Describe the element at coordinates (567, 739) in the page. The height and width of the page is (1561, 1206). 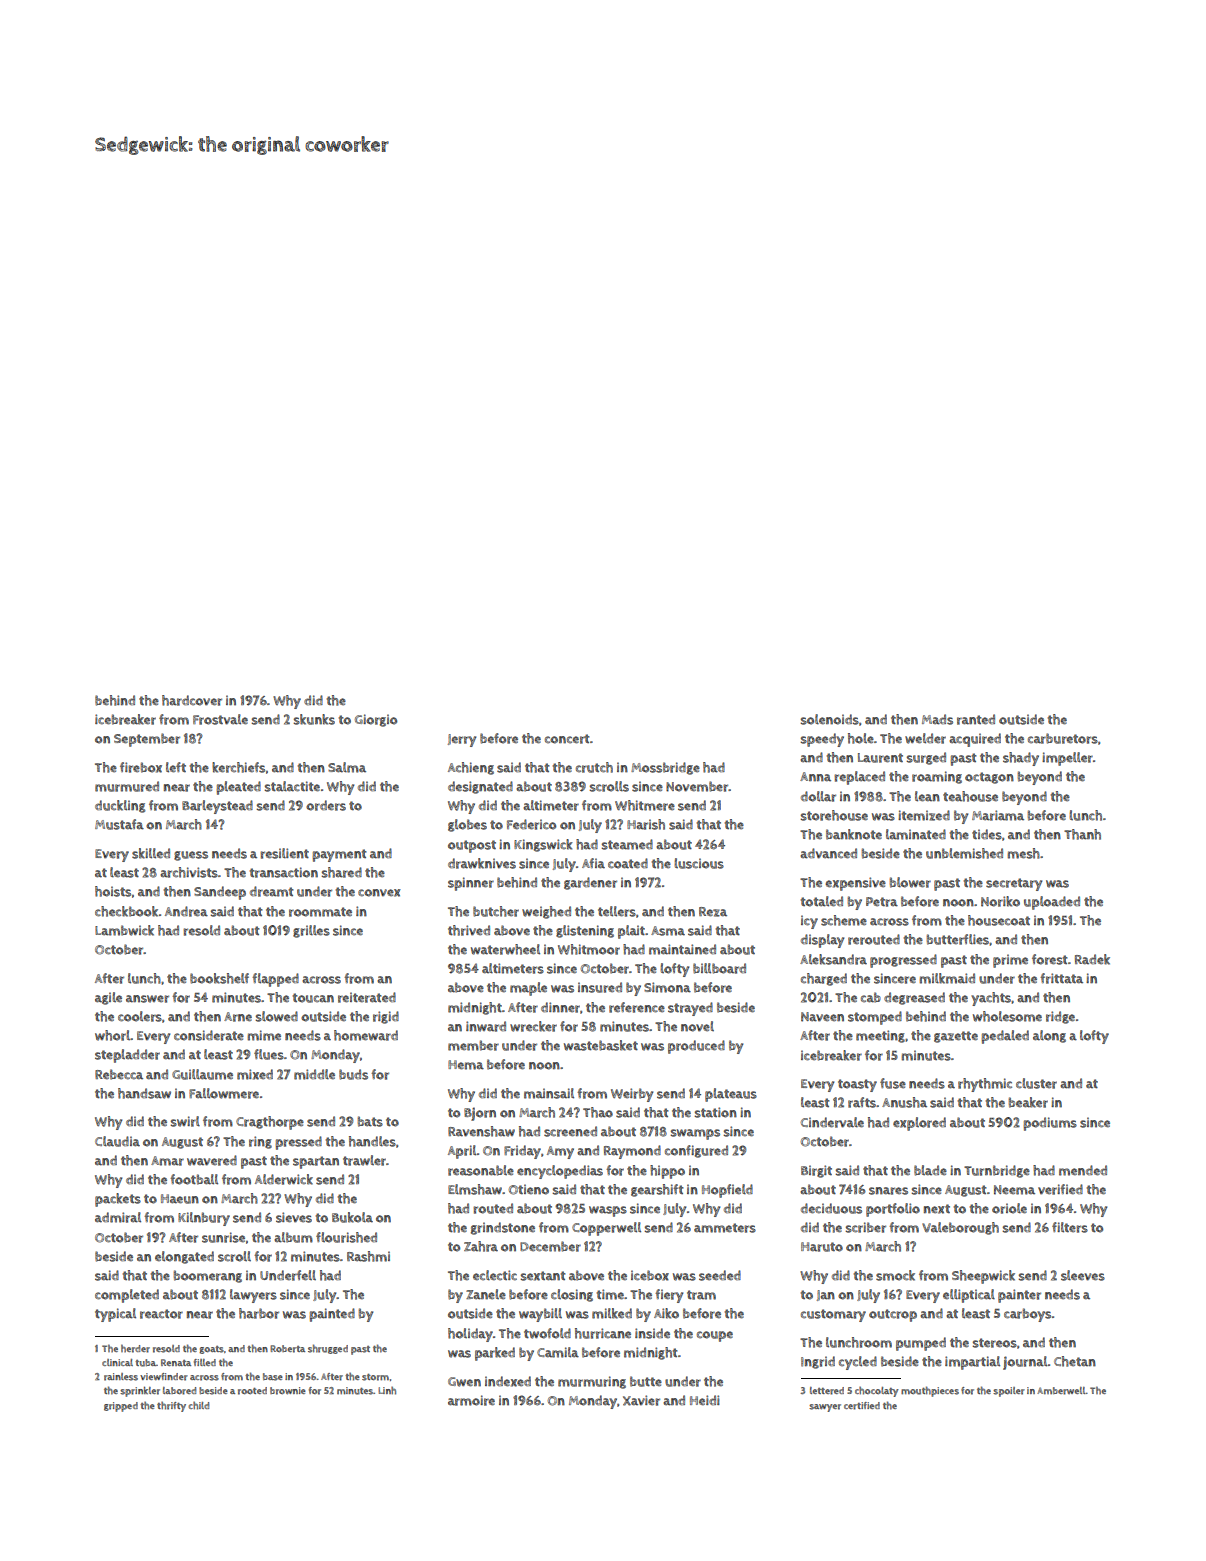
I see `concert` at that location.
